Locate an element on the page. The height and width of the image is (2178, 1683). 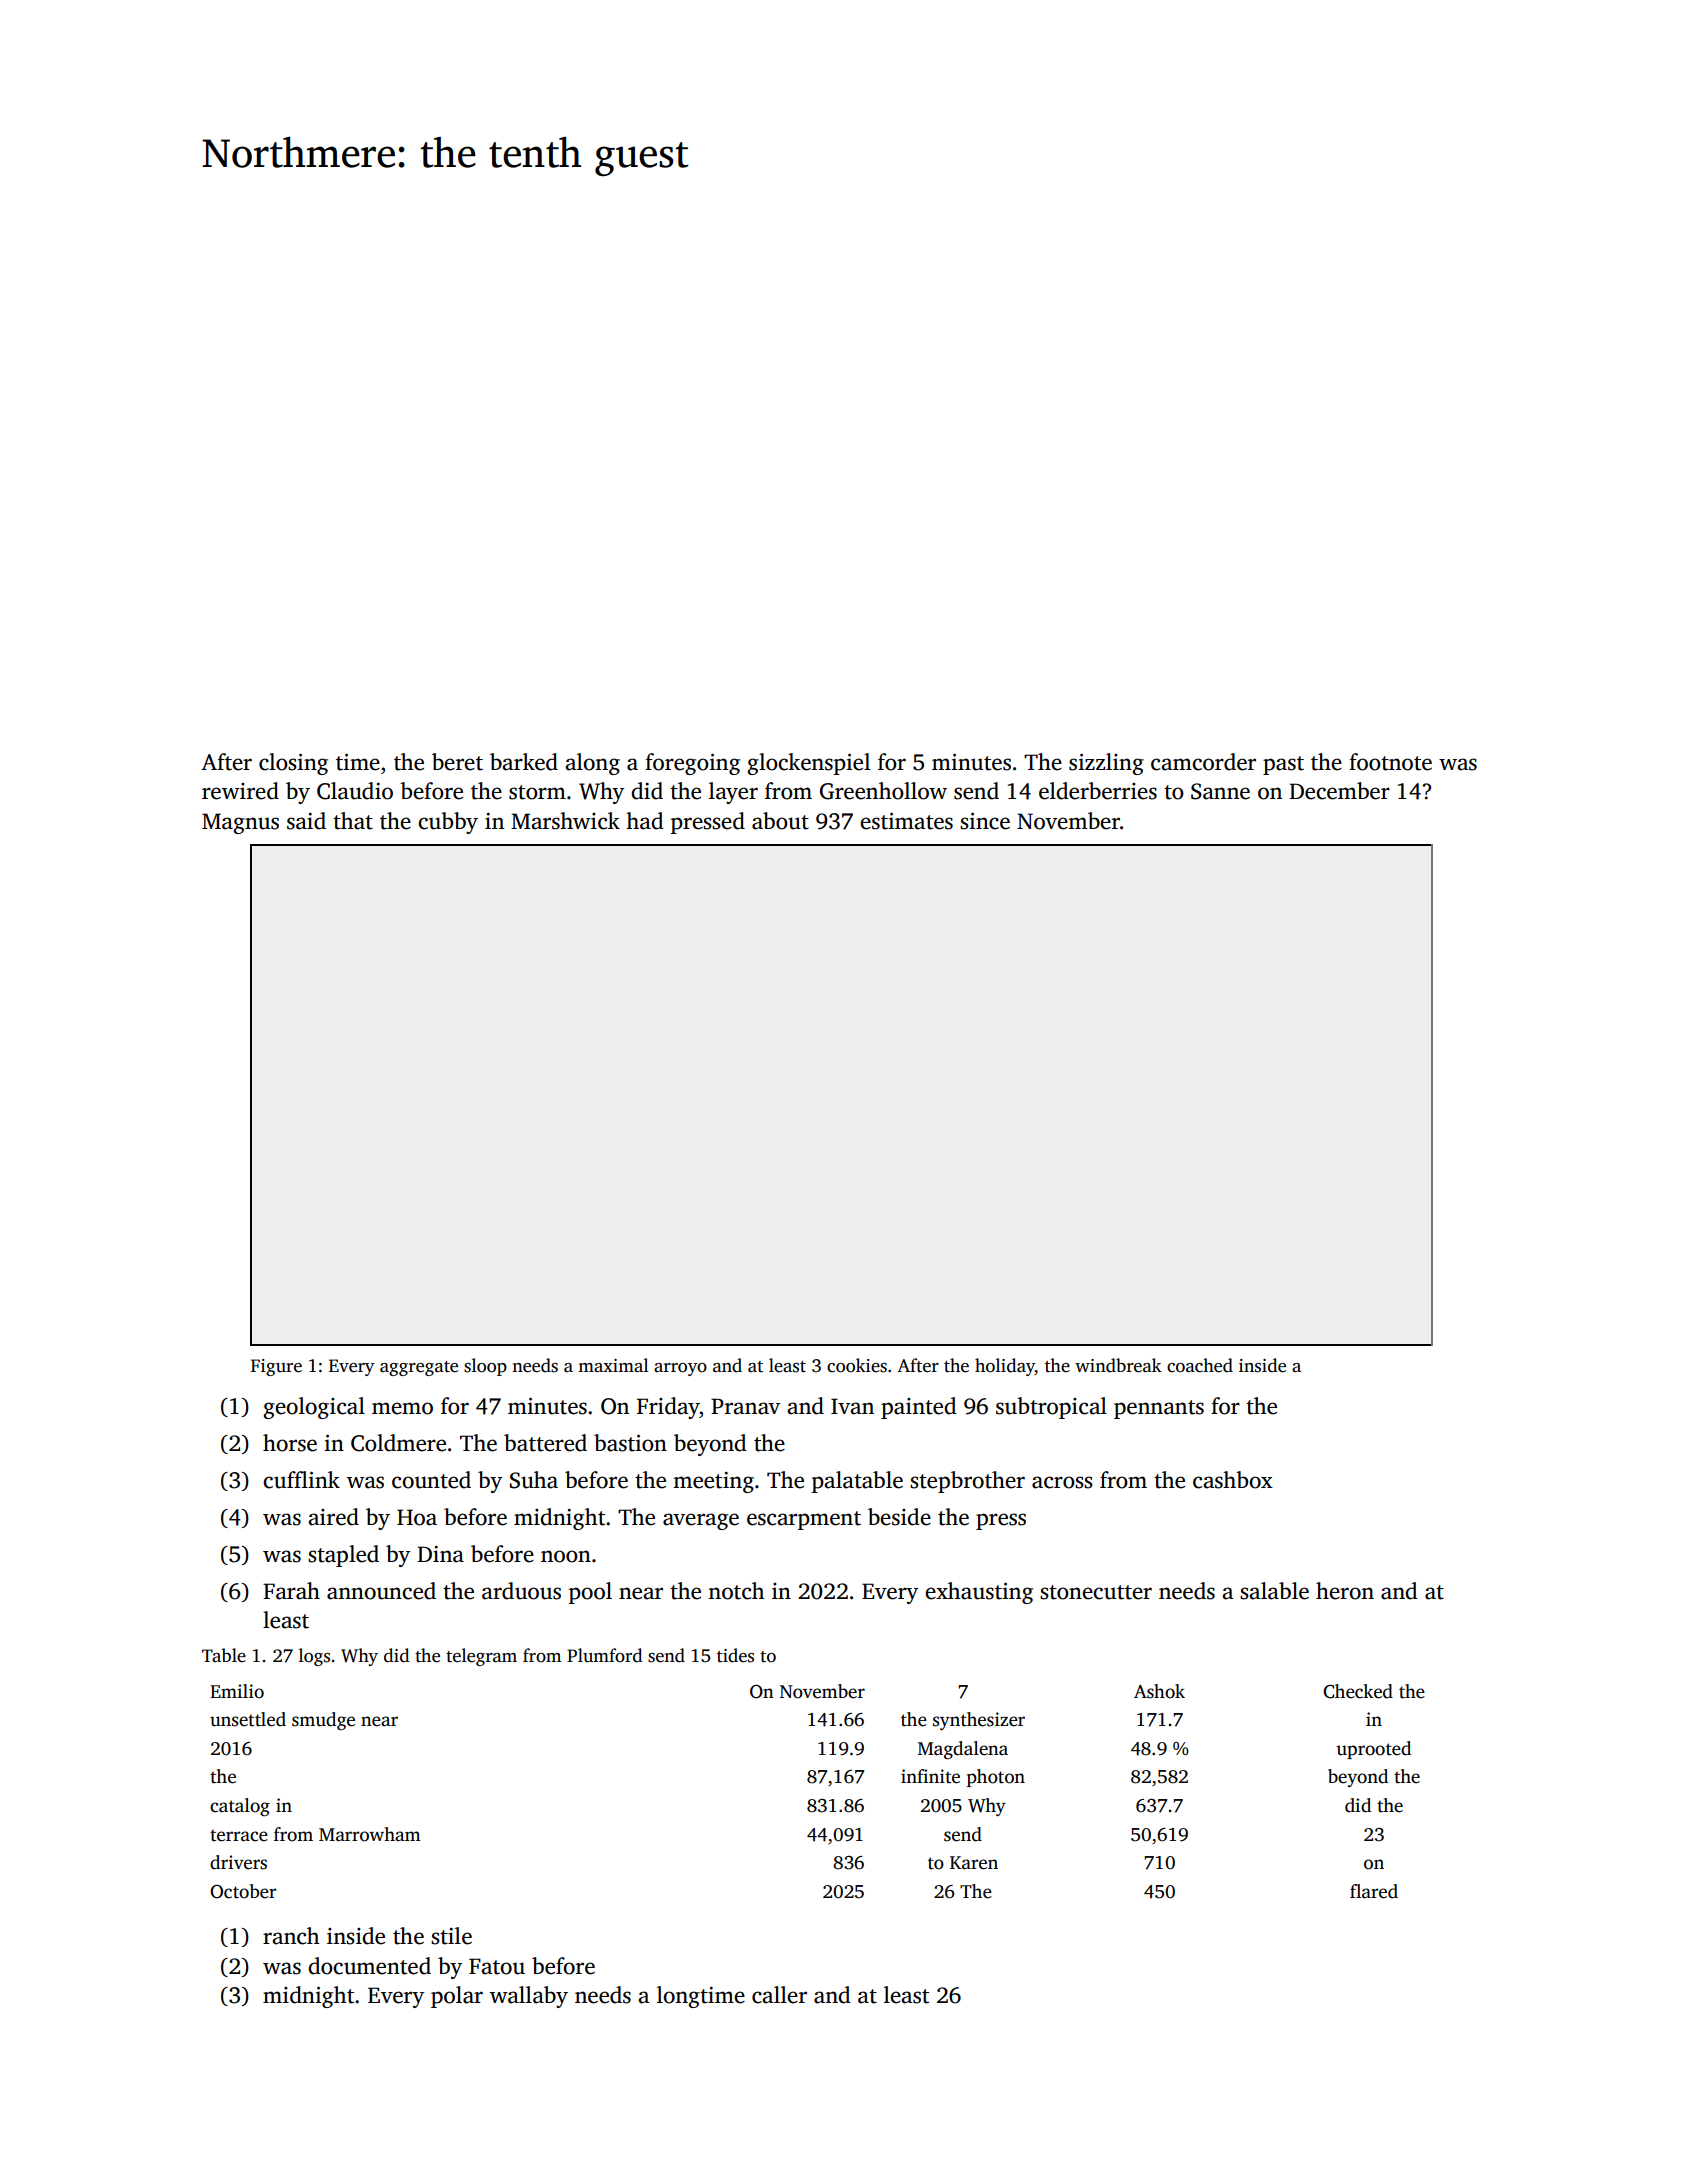
Emilio is located at coordinates (237, 1691).
